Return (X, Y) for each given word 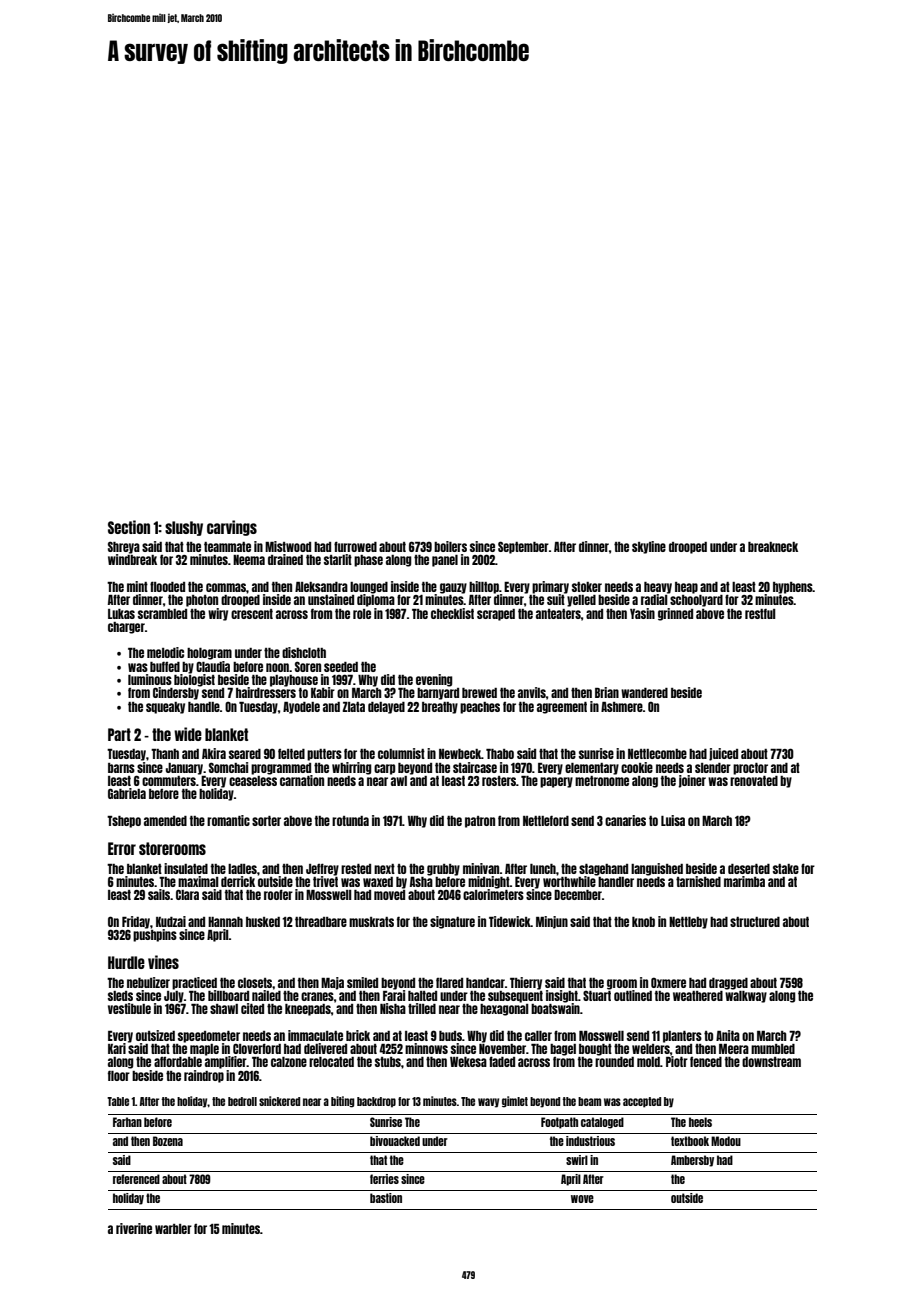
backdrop (376, 1102)
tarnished (698, 881)
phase (368, 561)
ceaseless (253, 781)
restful (760, 613)
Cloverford (257, 1048)
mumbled (773, 1049)
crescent (252, 614)
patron (480, 822)
